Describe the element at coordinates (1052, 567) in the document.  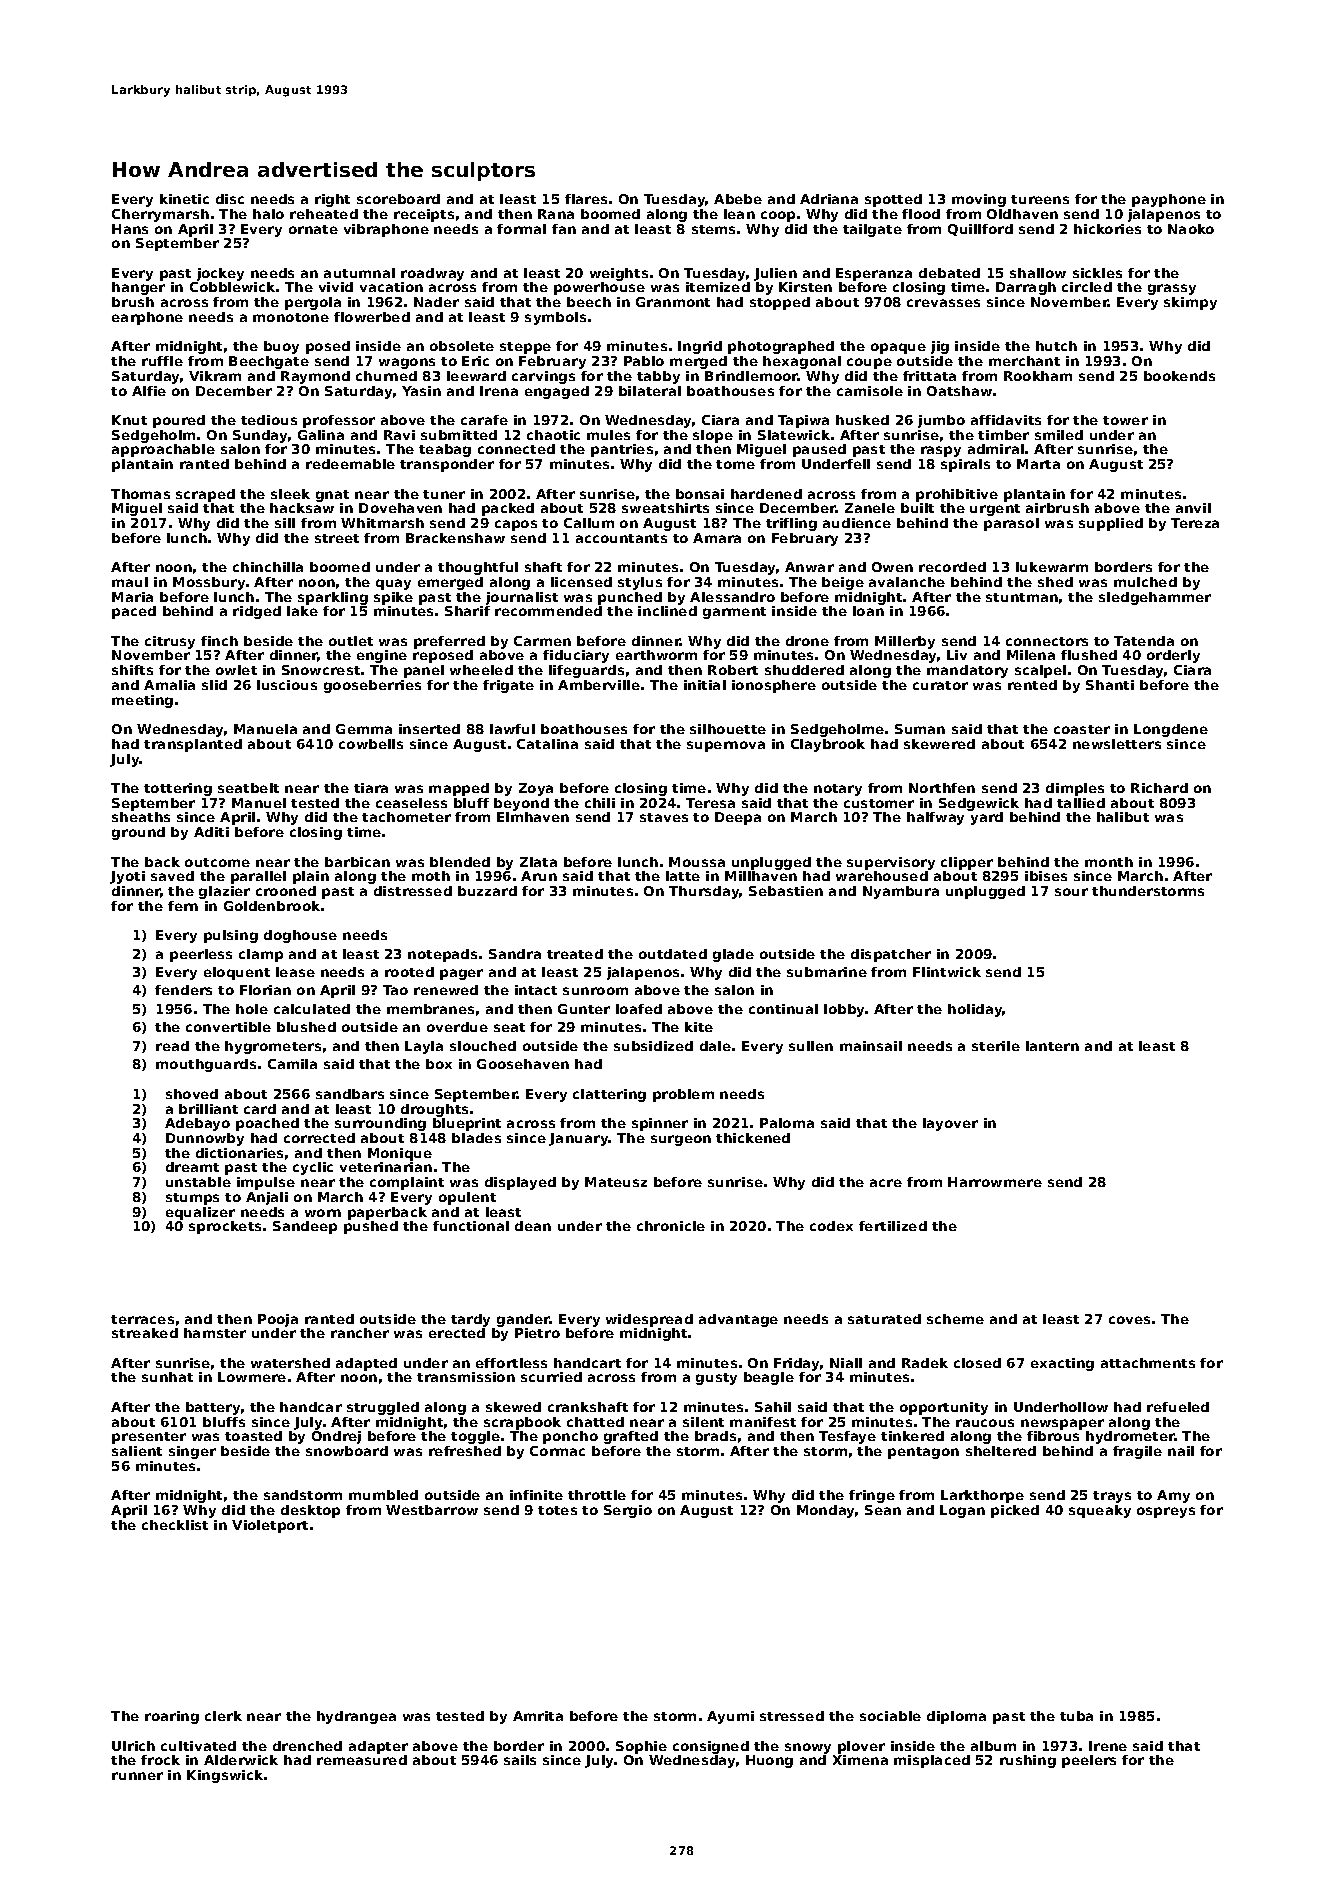
I see `lukewarm` at that location.
